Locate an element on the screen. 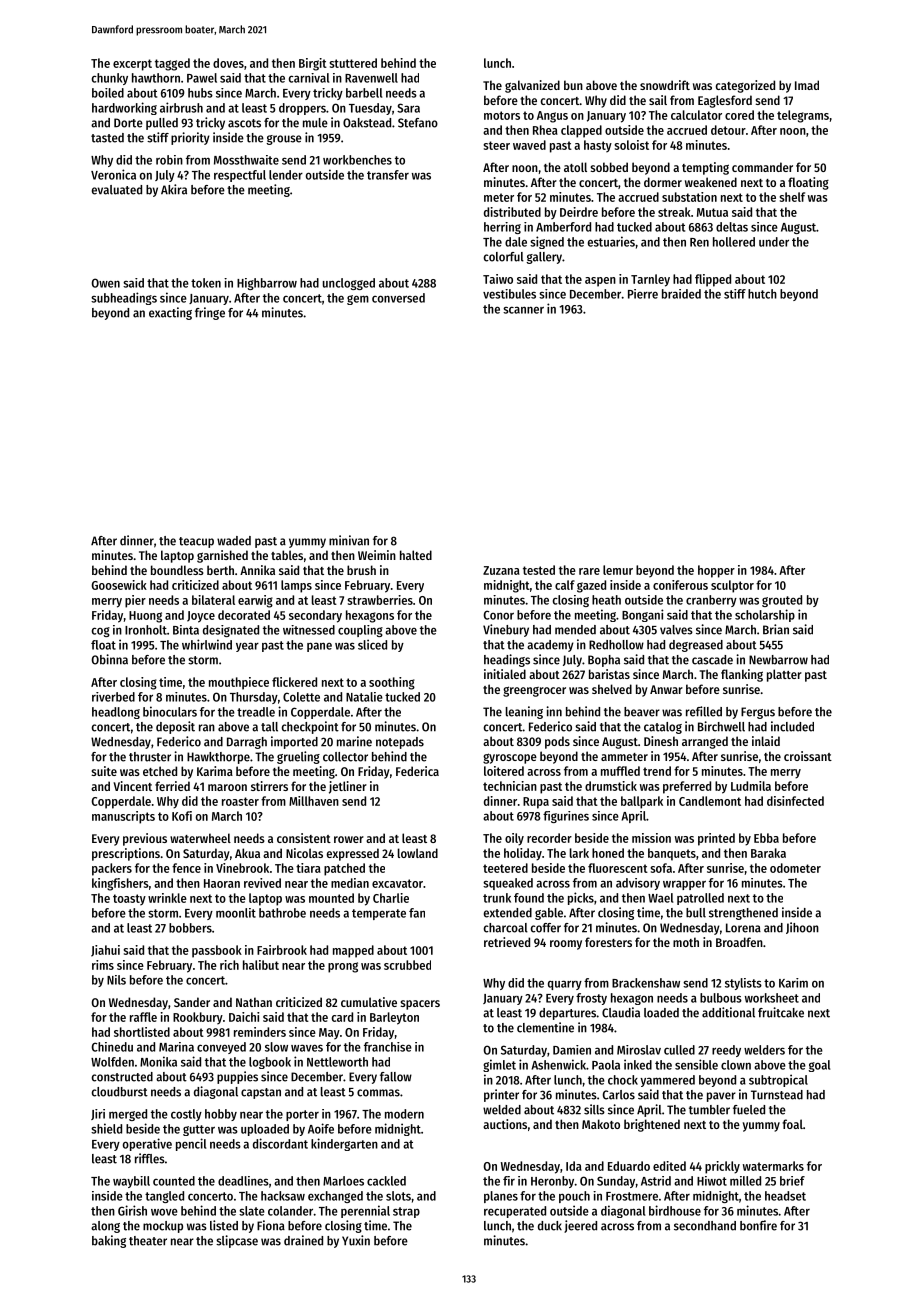 This screenshot has width=924, height=1314. galvanized is located at coordinates (532, 86).
